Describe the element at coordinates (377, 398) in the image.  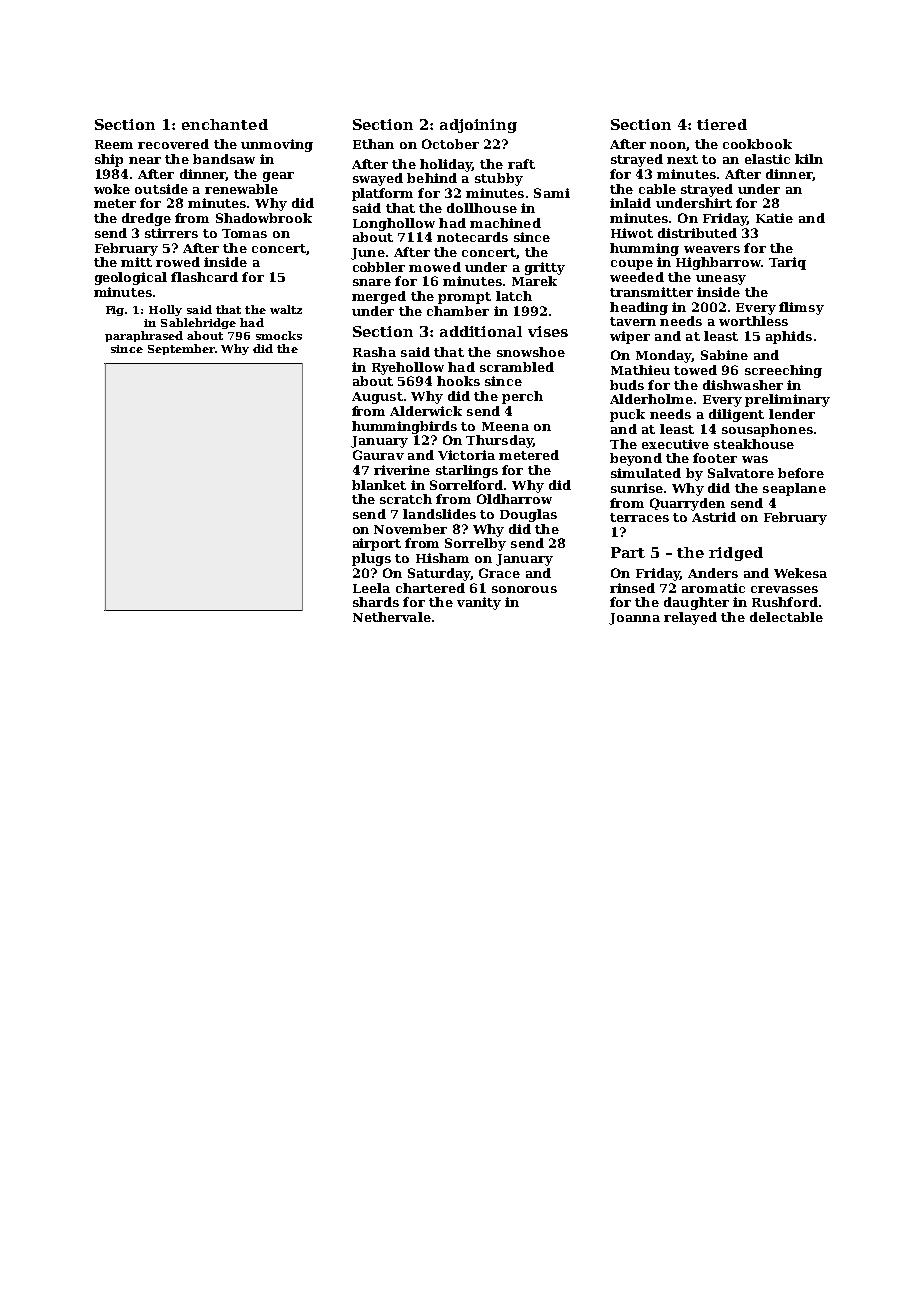
I see `August` at that location.
